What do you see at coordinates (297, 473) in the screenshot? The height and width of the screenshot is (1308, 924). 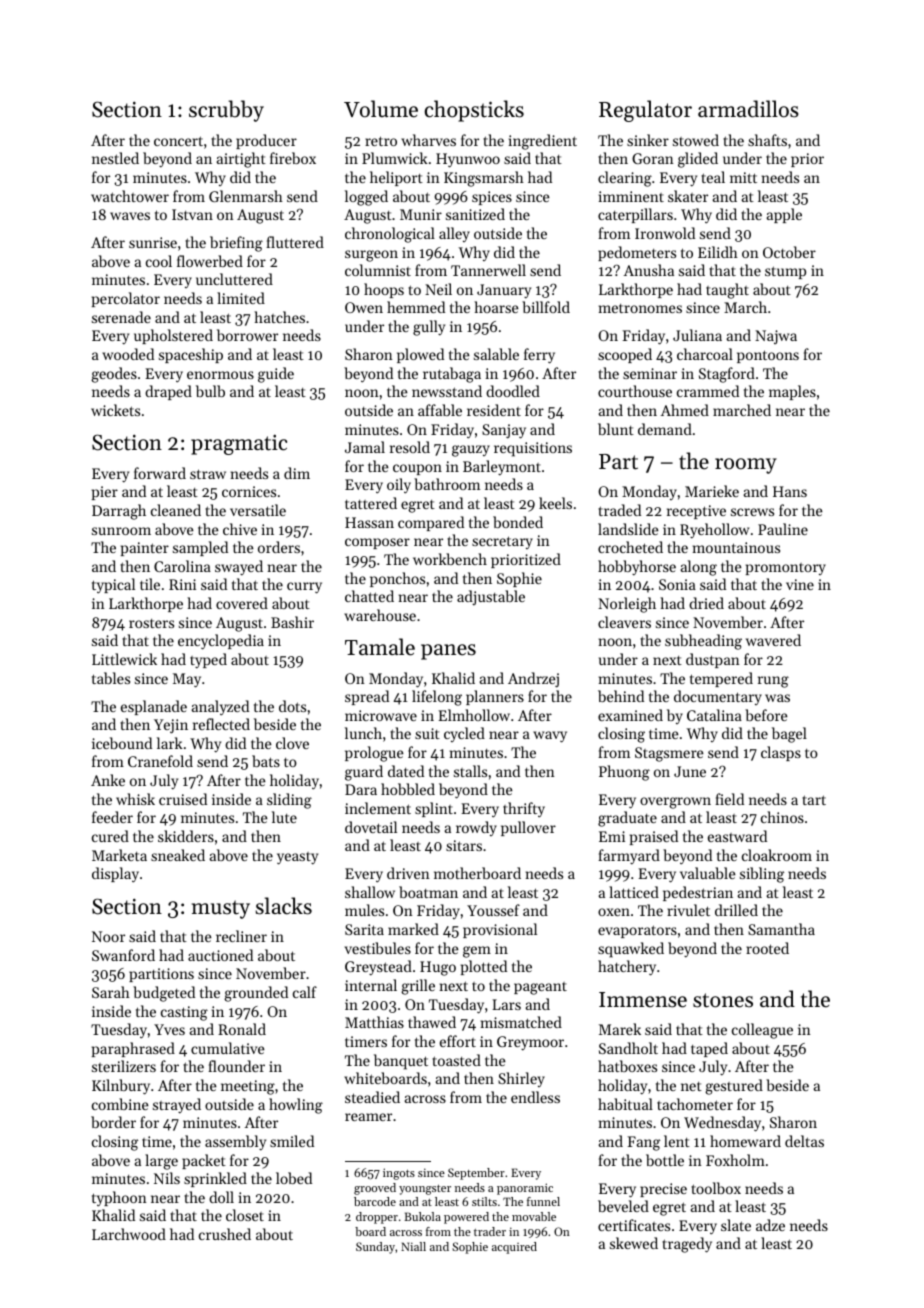 I see `dim` at bounding box center [297, 473].
